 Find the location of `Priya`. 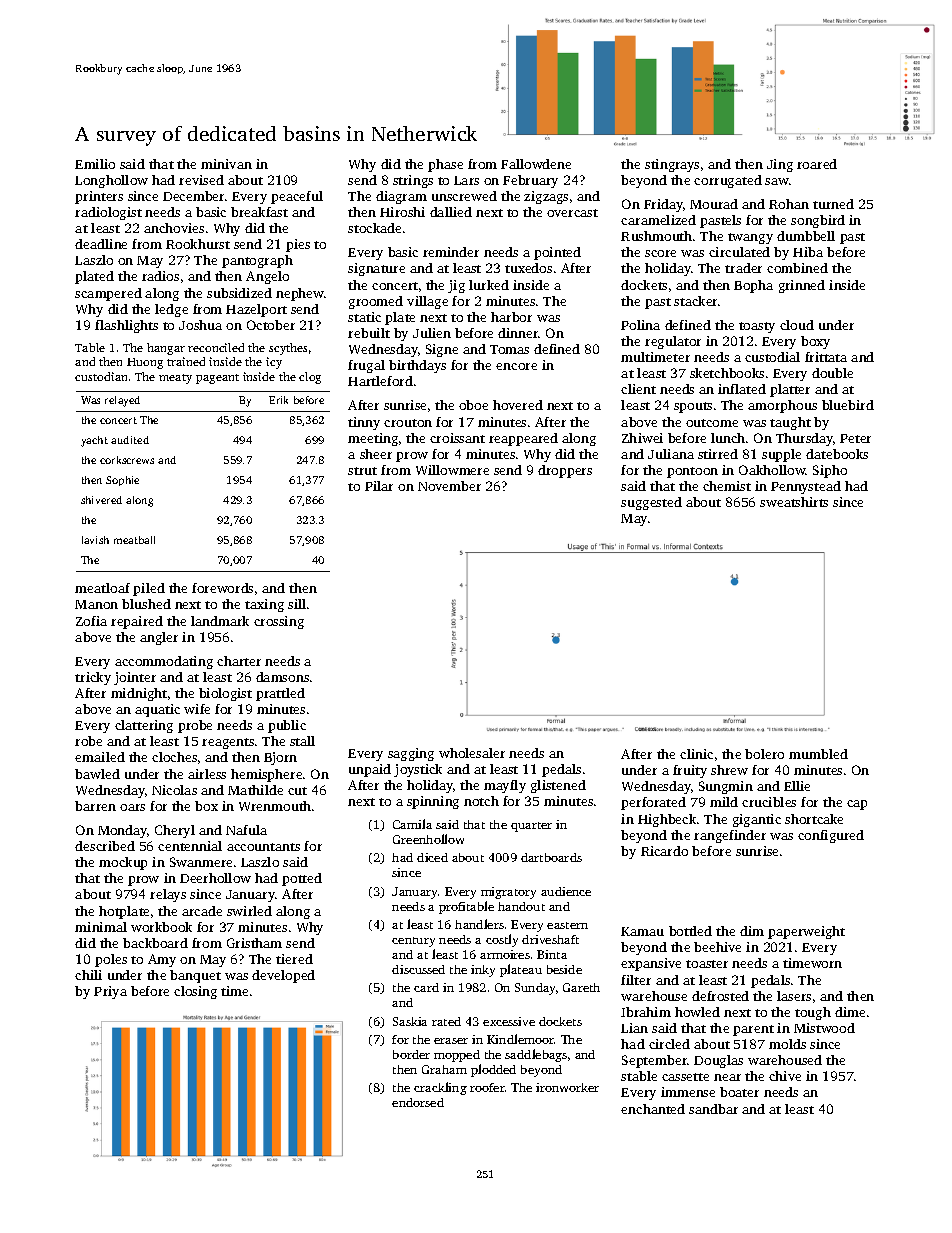

Priya is located at coordinates (110, 992).
